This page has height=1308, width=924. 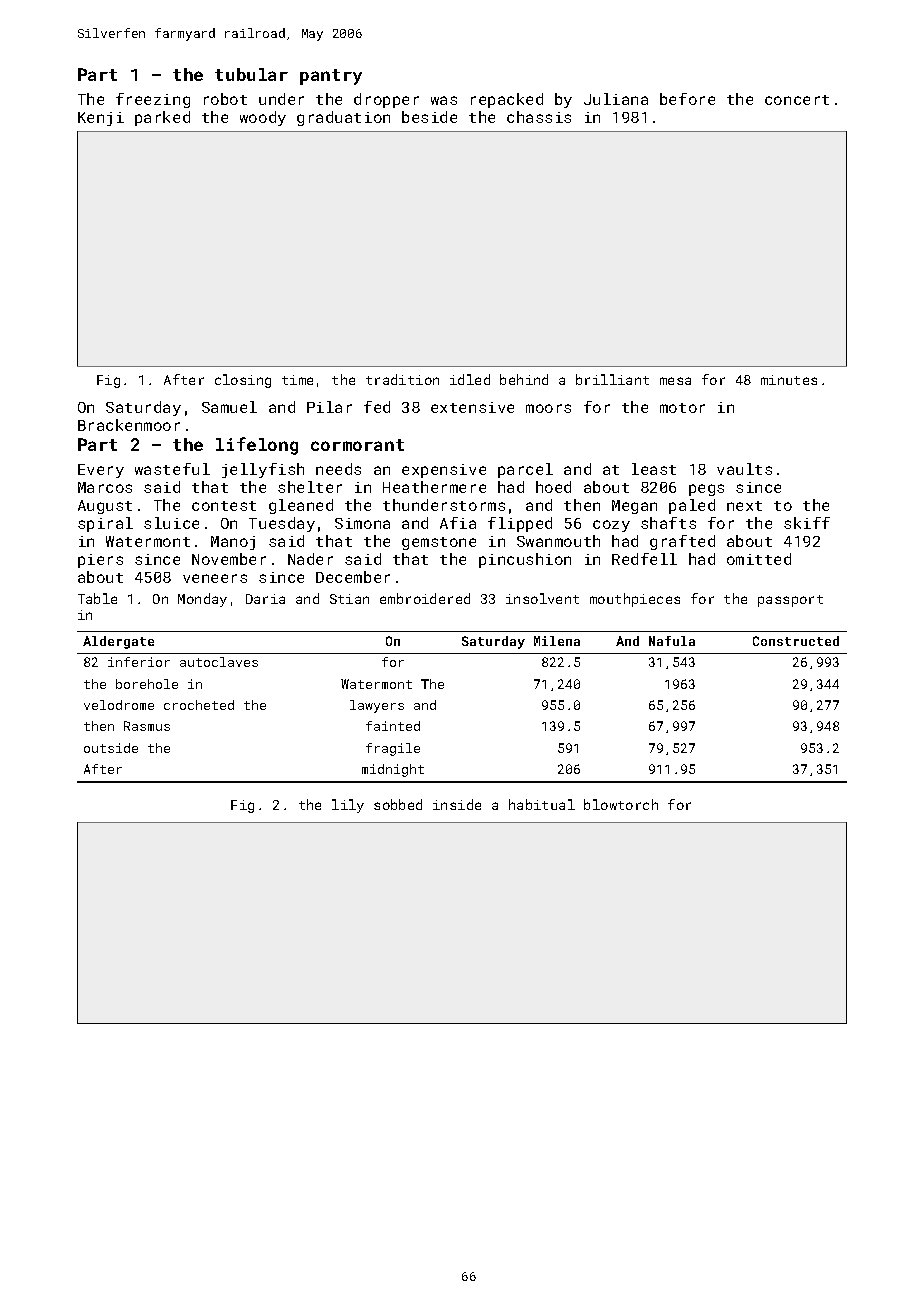 I want to click on repacked, so click(x=507, y=100).
